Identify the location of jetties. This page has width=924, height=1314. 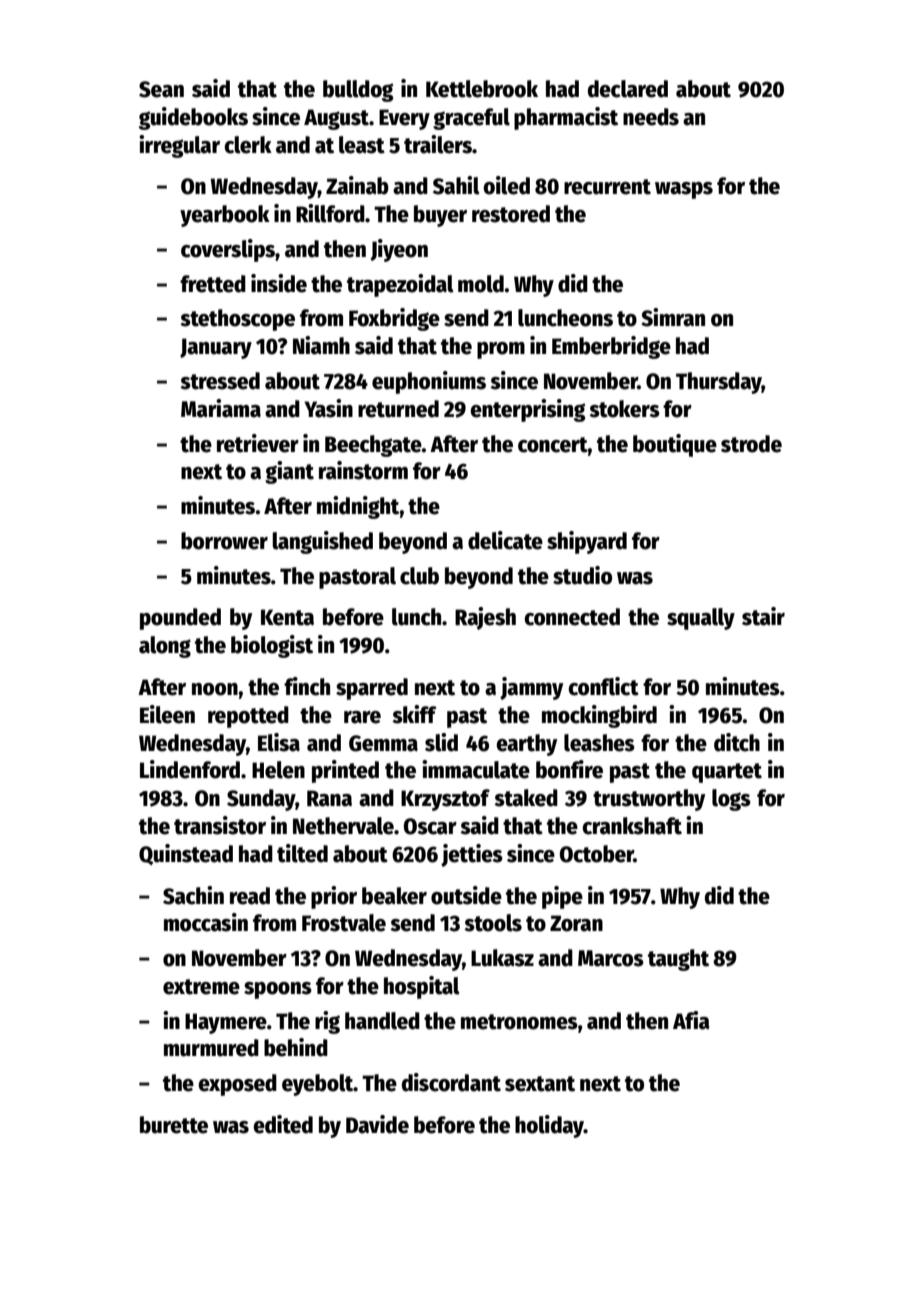
(472, 855).
